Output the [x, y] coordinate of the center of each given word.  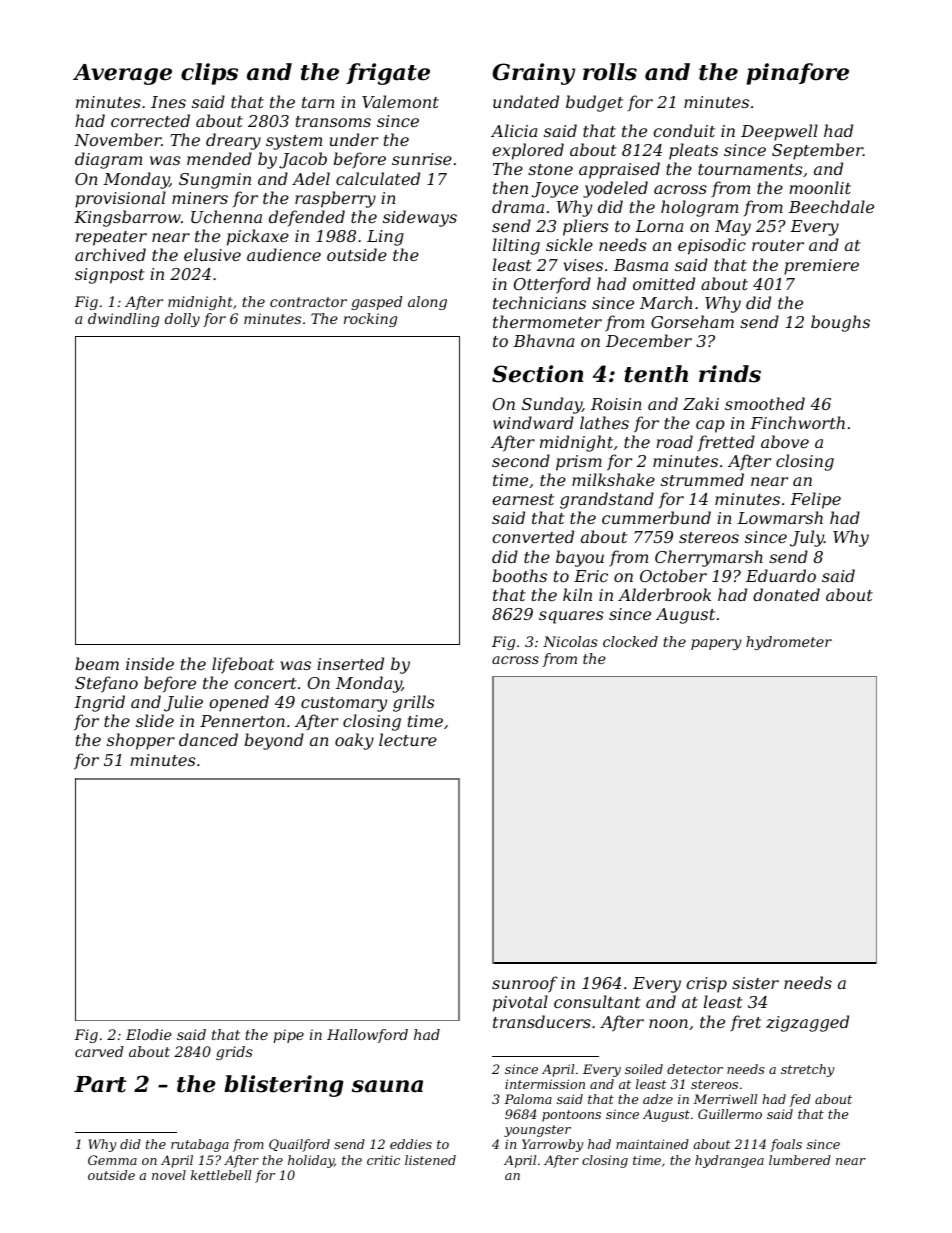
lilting [516, 246]
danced [208, 739]
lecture [408, 739]
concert [265, 683]
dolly [182, 320]
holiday [311, 1161]
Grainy [533, 74]
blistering [284, 1086]
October [673, 575]
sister [755, 983]
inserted [350, 663]
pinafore [798, 74]
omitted [664, 283]
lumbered [800, 1160]
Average [122, 74]
